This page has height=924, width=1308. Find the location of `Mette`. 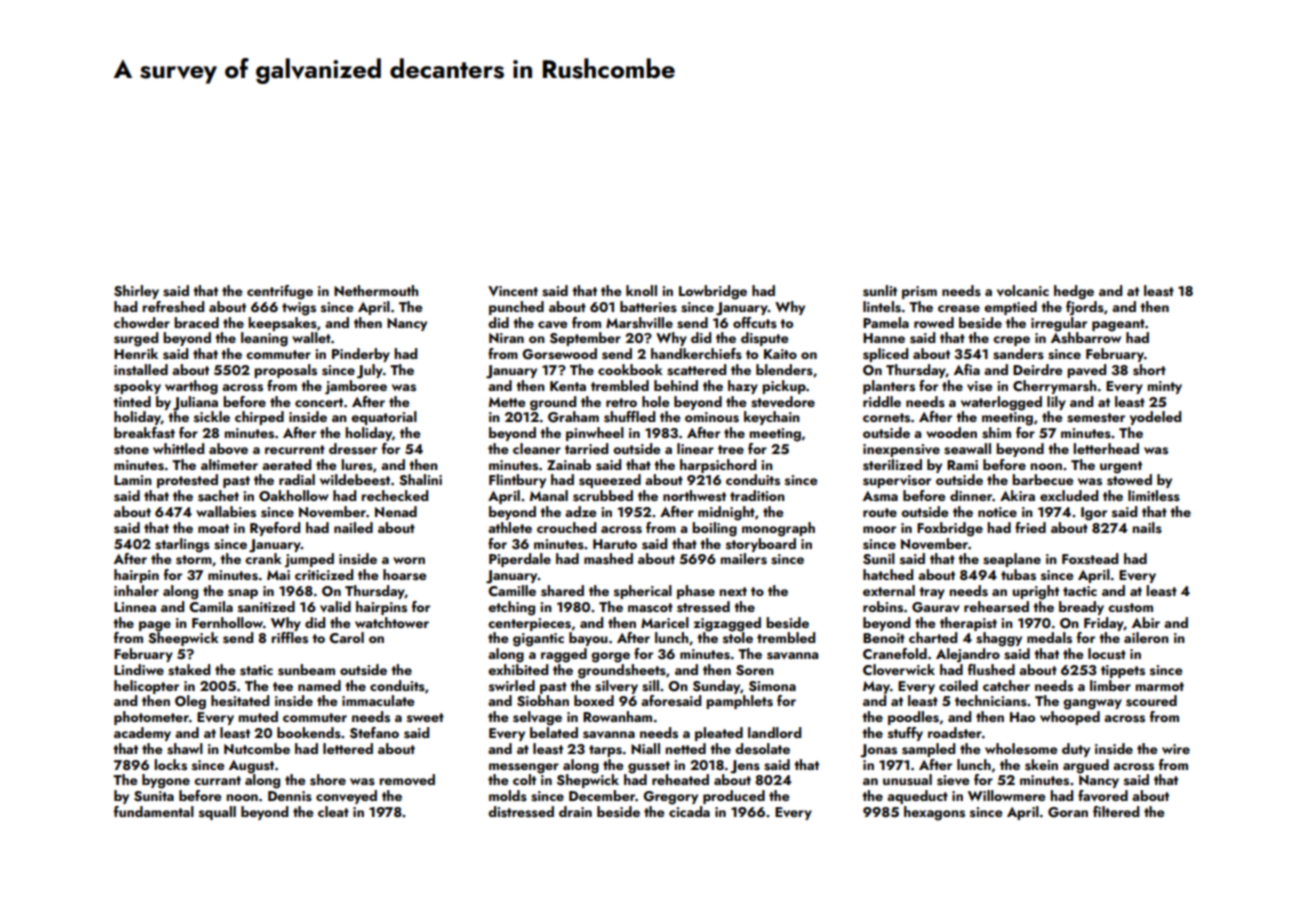

Mette is located at coordinates (507, 402).
